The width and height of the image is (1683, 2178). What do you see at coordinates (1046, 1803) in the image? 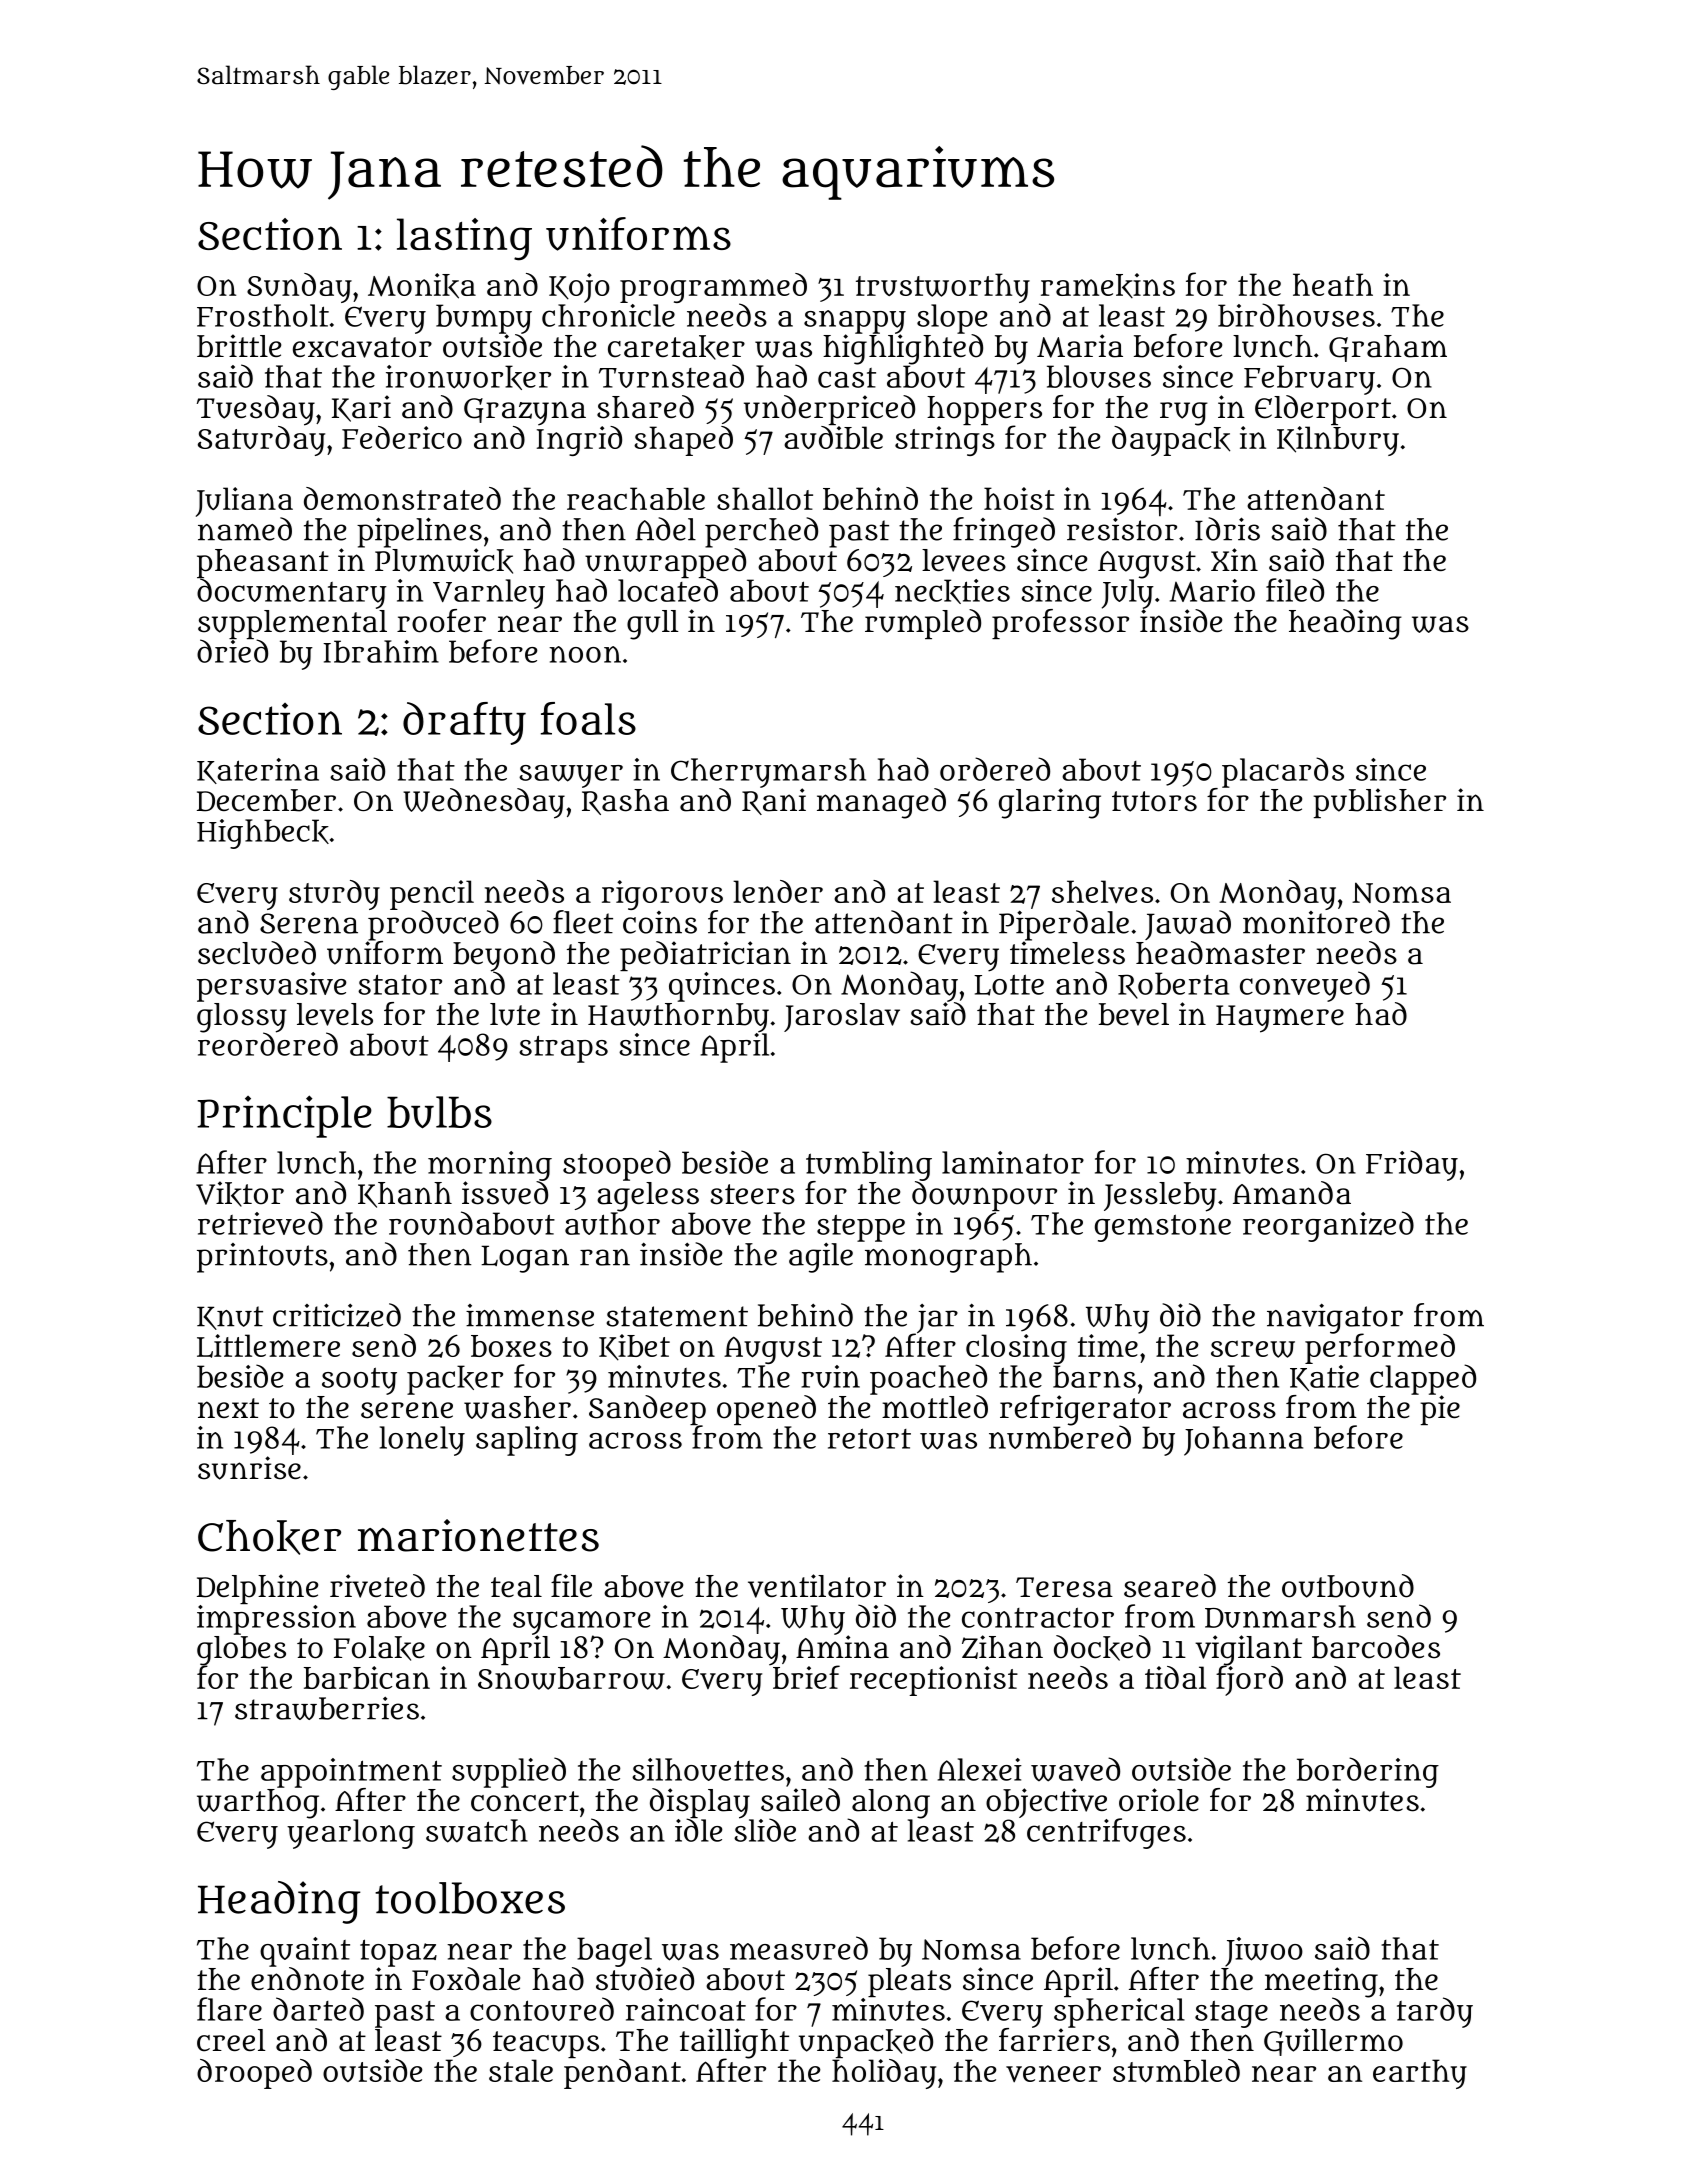
I see `objective` at bounding box center [1046, 1803].
